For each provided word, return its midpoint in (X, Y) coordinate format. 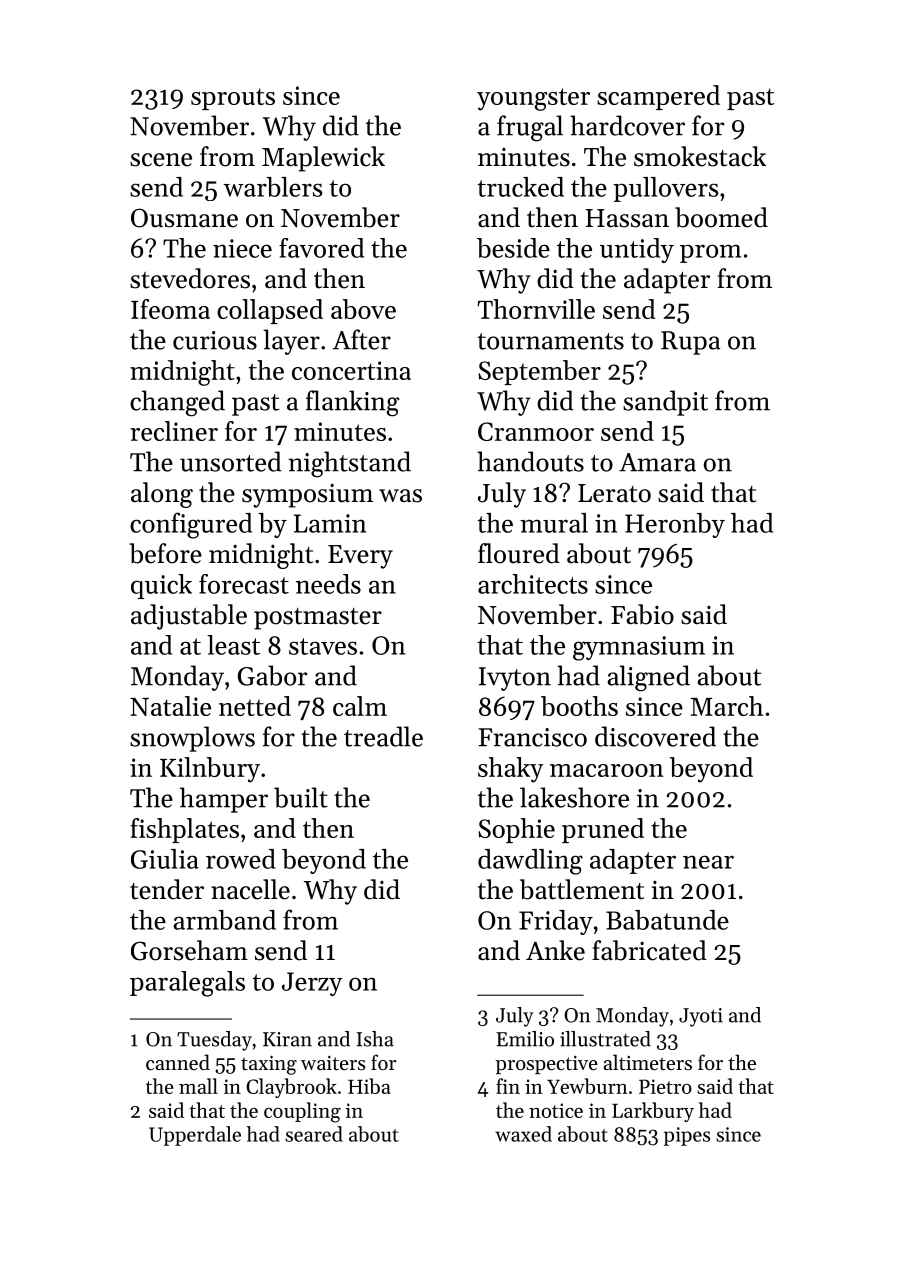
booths (579, 706)
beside (513, 248)
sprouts (233, 99)
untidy (637, 250)
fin (508, 1086)
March (726, 706)
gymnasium (639, 648)
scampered (658, 97)
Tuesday (214, 1041)
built (301, 797)
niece (242, 248)
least (233, 645)
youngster (533, 99)
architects (533, 584)
